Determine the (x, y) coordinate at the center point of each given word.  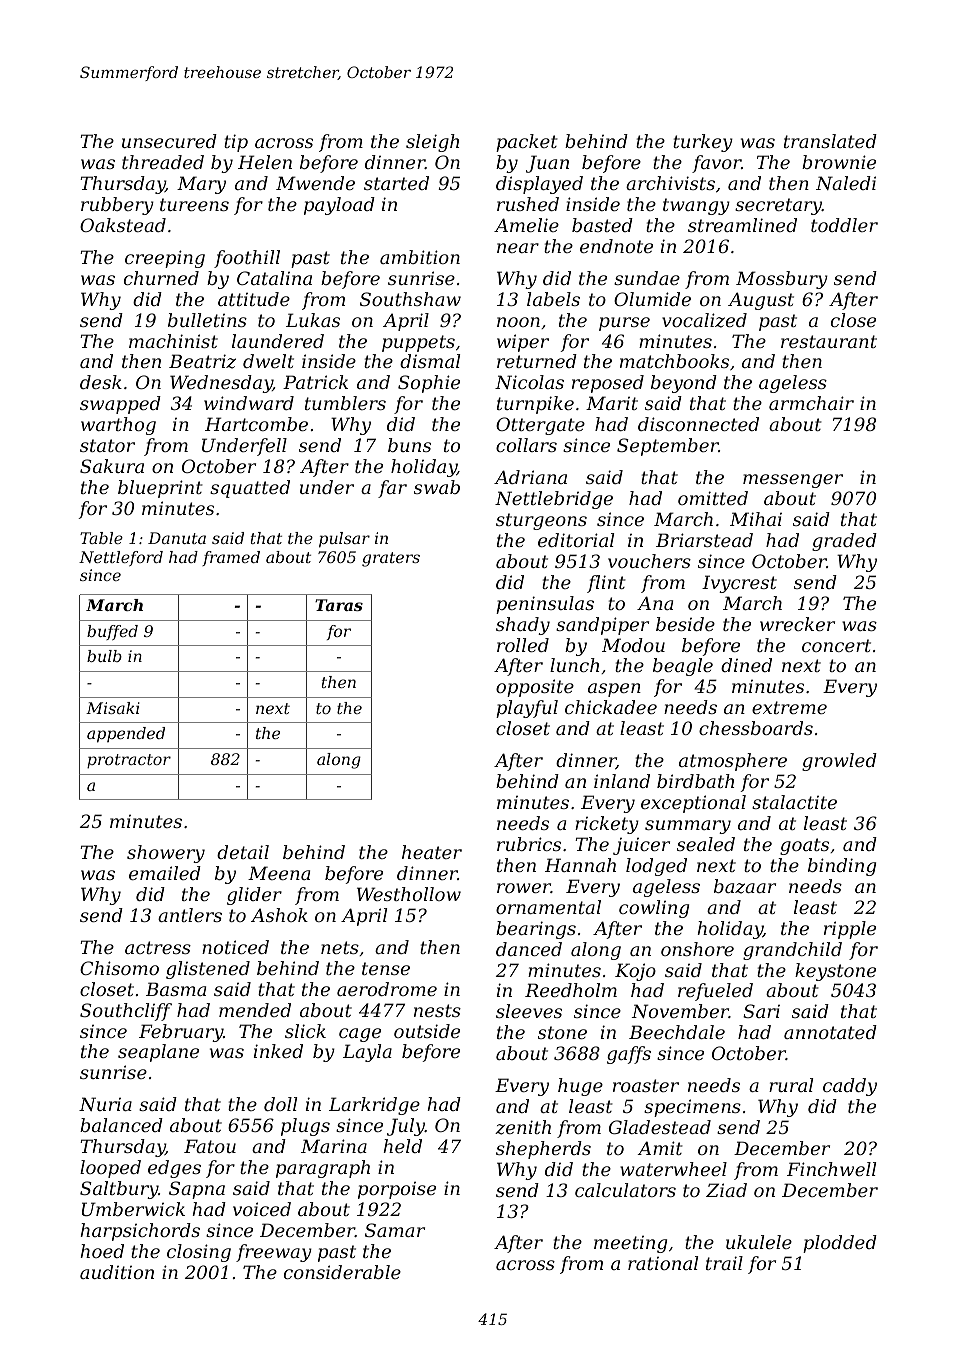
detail (243, 852)
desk (101, 382)
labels (553, 299)
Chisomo (119, 968)
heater (432, 852)
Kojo (635, 972)
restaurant (829, 341)
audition (117, 1272)
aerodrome (387, 989)
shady (523, 626)
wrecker (797, 624)
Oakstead (123, 225)
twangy (696, 206)
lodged (656, 867)
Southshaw (410, 299)
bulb (104, 656)
